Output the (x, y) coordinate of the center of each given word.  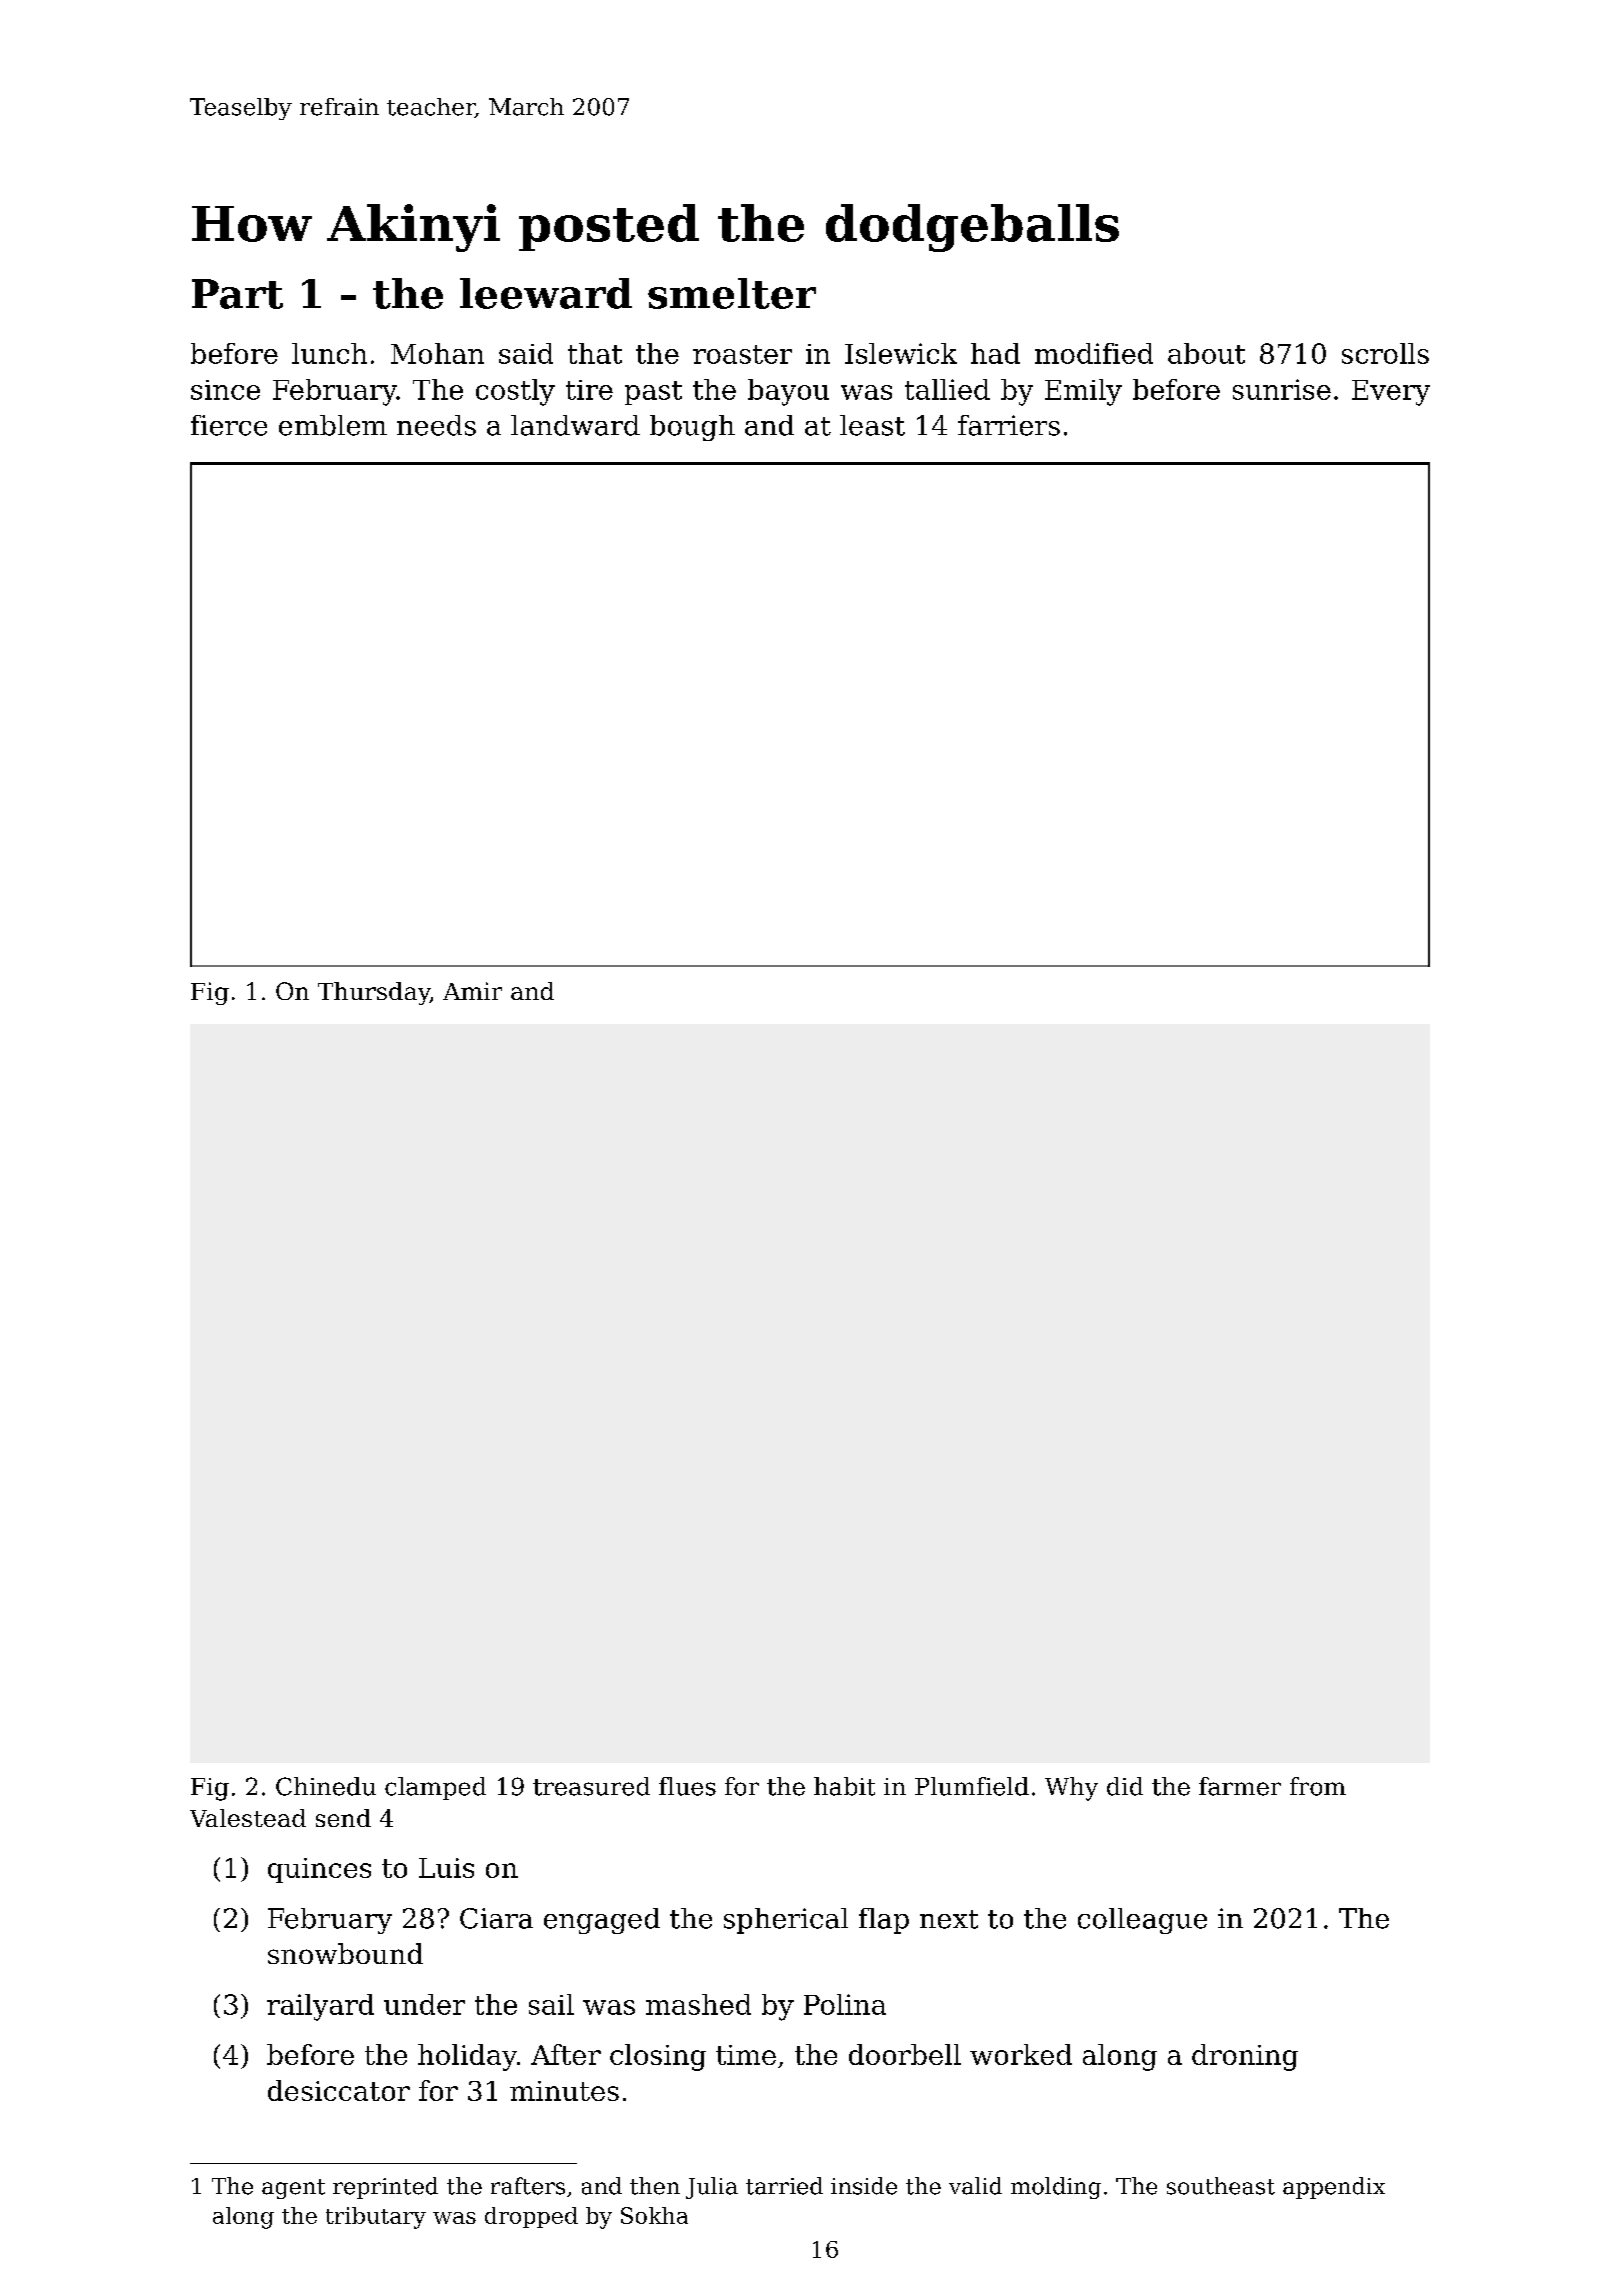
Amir (472, 991)
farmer (1240, 1786)
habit (844, 1786)
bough (692, 428)
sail (551, 2004)
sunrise (1282, 389)
